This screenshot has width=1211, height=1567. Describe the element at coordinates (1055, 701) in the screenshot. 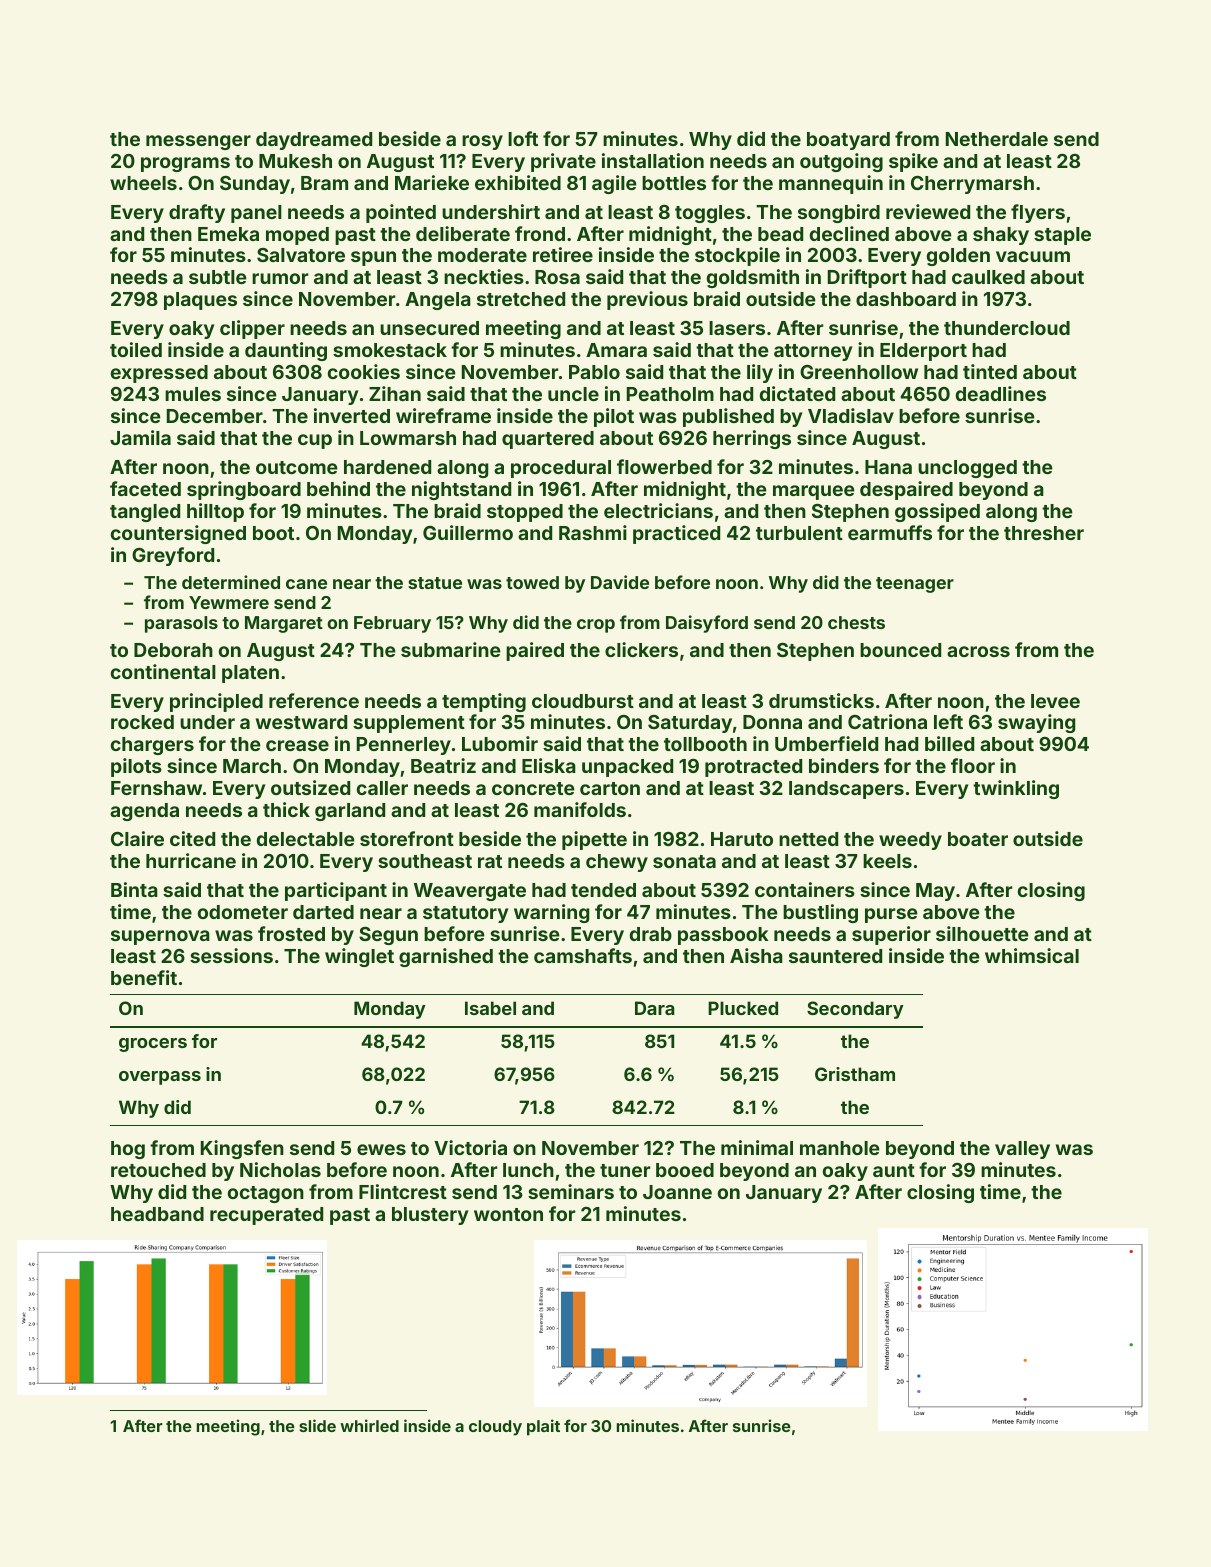

I see `levee` at that location.
